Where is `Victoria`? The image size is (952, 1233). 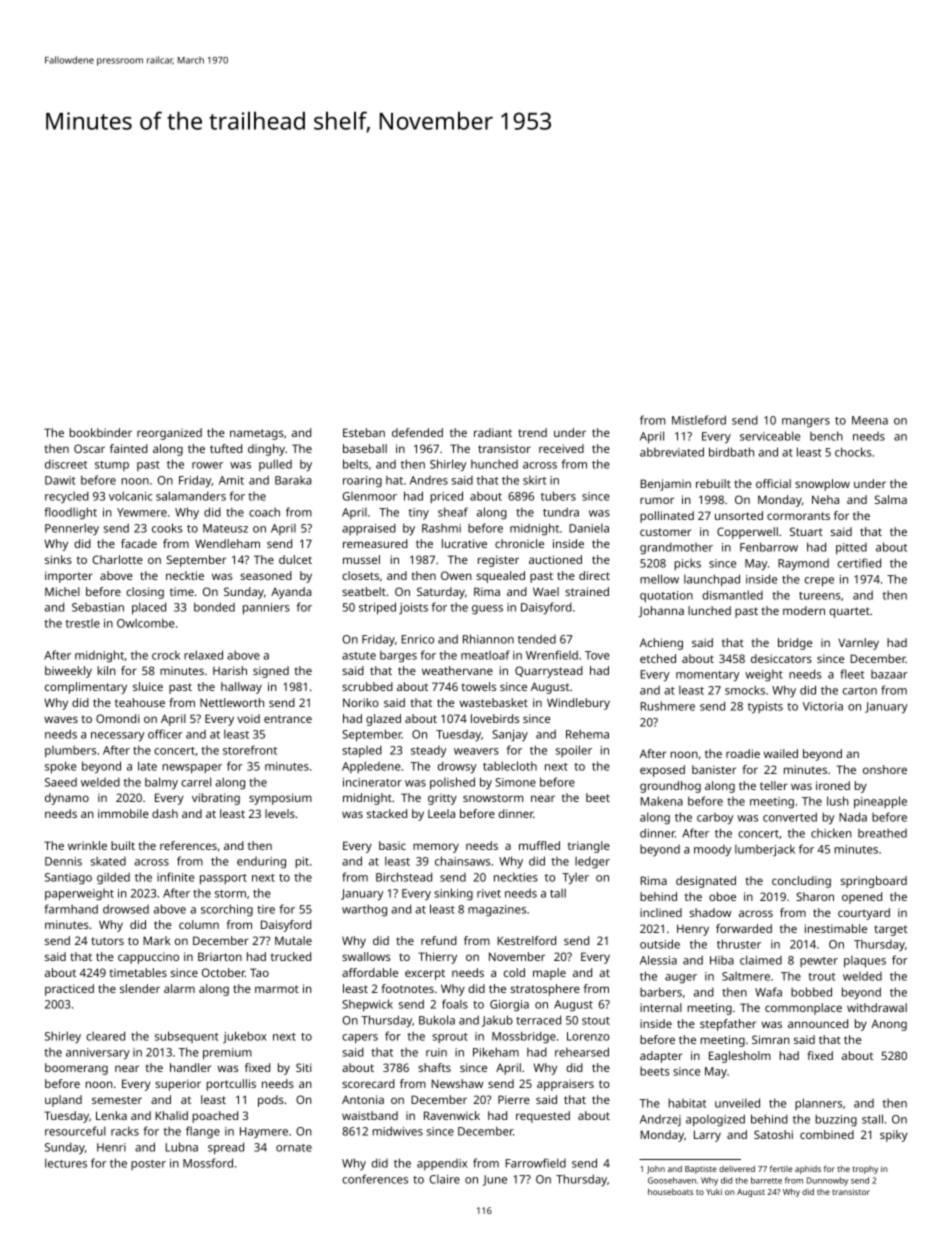
Victoria is located at coordinates (823, 706).
